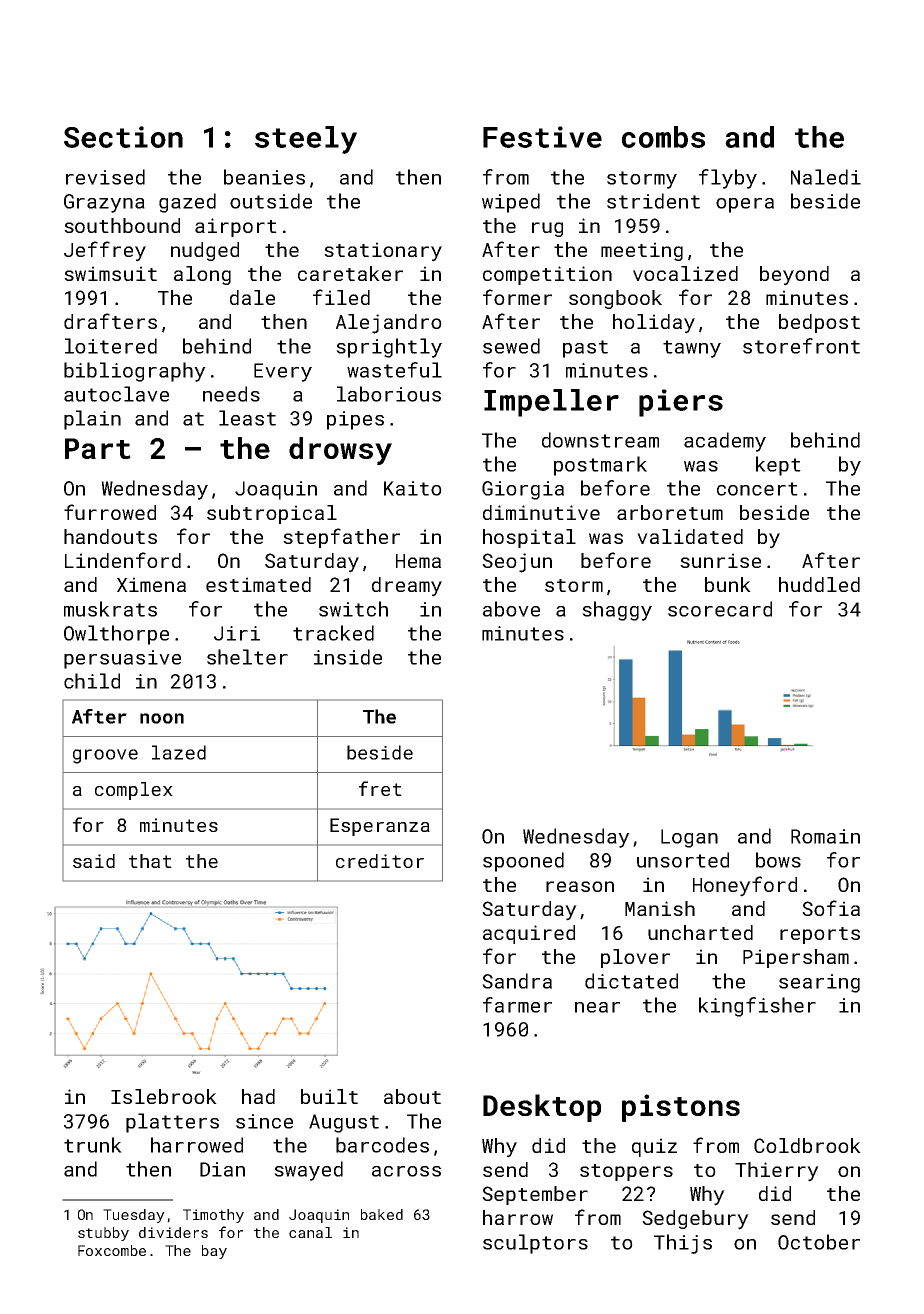 This document has height=1314, width=924. What do you see at coordinates (306, 140) in the document?
I see `steely` at bounding box center [306, 140].
